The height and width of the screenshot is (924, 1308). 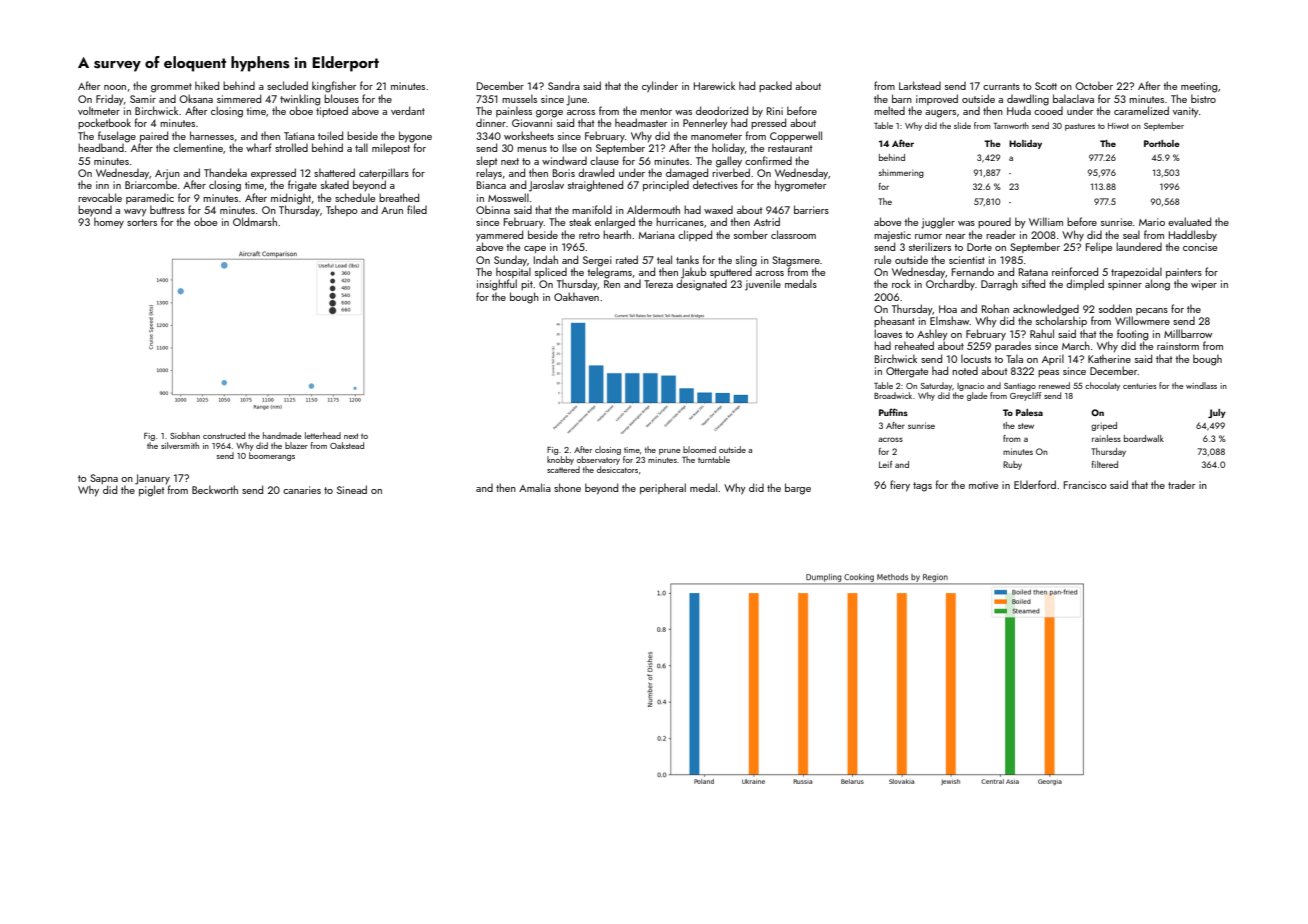 What do you see at coordinates (207, 85) in the screenshot?
I see `hiked` at bounding box center [207, 85].
